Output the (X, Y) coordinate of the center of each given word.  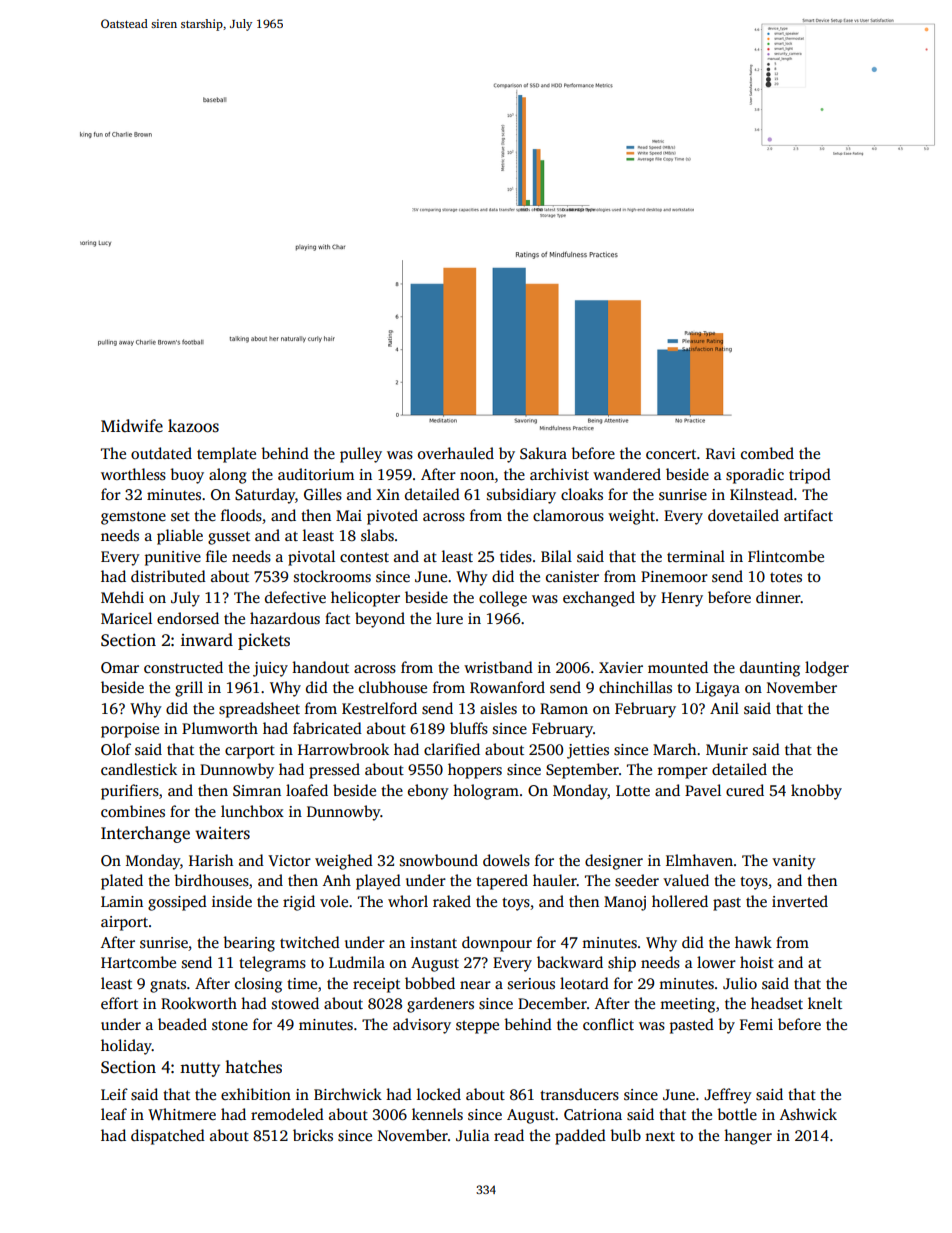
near (475, 985)
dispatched (168, 1137)
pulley (361, 455)
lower (716, 962)
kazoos (193, 426)
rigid (299, 903)
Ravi (720, 453)
